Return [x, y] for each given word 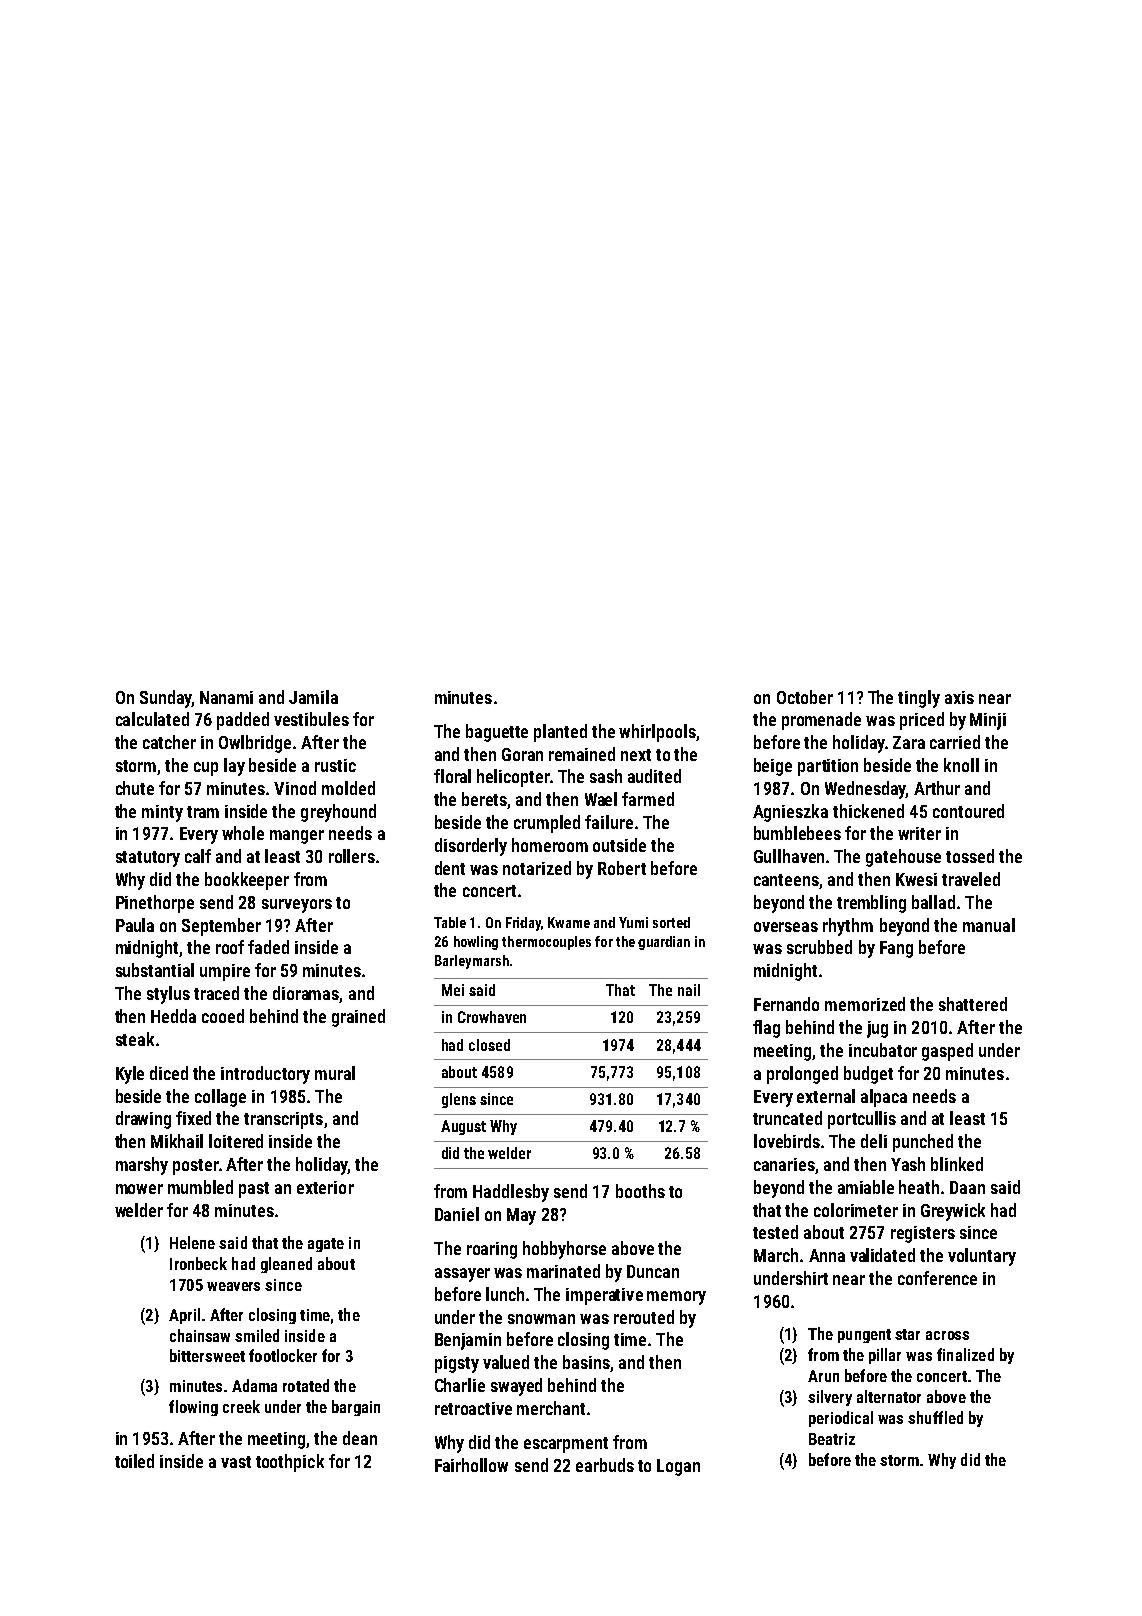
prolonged [802, 1075]
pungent [864, 1336]
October [805, 697]
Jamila [313, 697]
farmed [648, 799]
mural [335, 1073]
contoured [968, 811]
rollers [352, 856]
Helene [192, 1242]
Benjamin [468, 1341]
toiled [134, 1461]
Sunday [166, 699]
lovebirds [787, 1141]
